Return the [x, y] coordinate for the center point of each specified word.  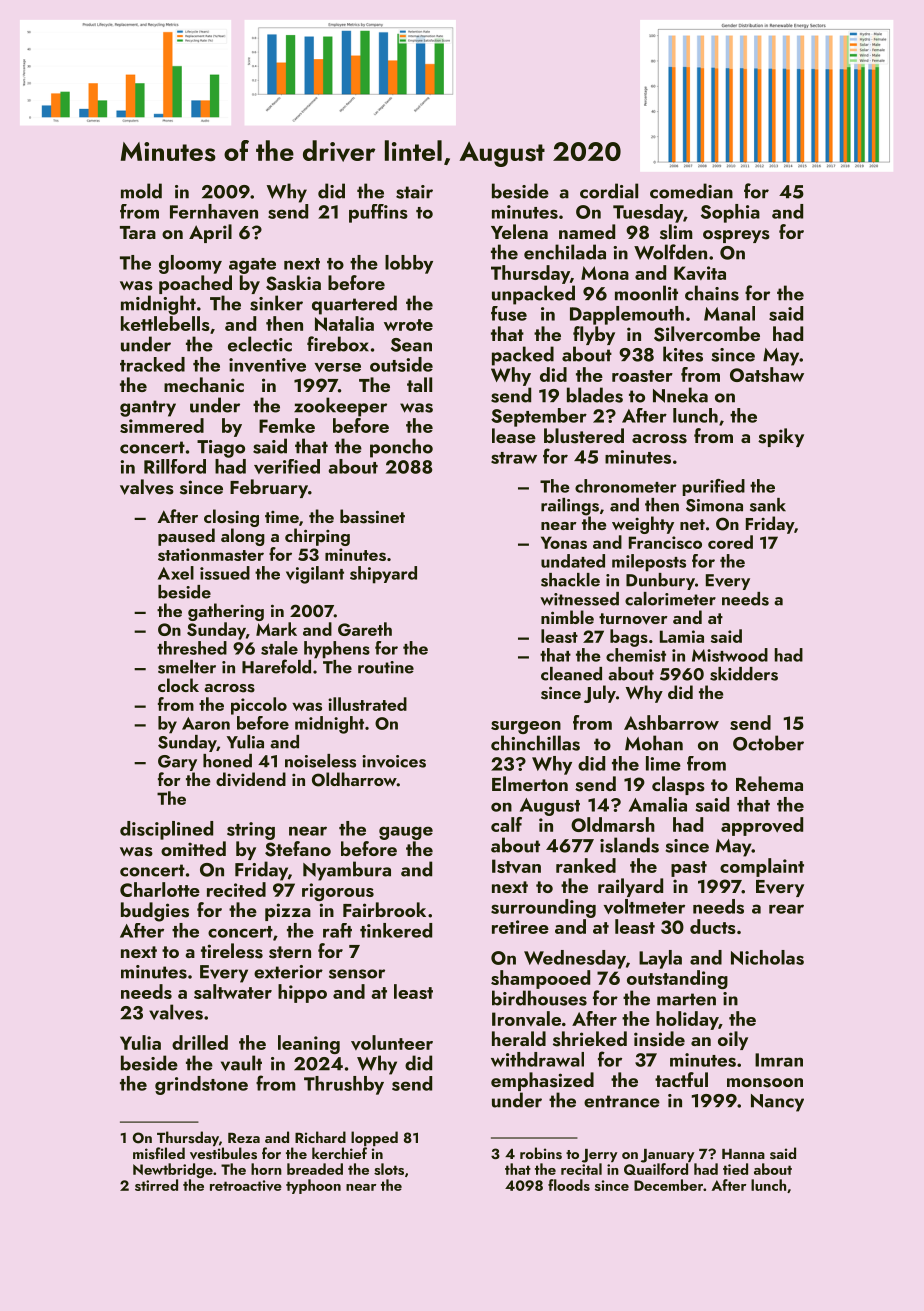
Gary [177, 763]
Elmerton [530, 783]
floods [569, 1185]
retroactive [246, 1185]
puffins [378, 213]
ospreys [736, 236]
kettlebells [165, 323]
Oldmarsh [613, 824]
